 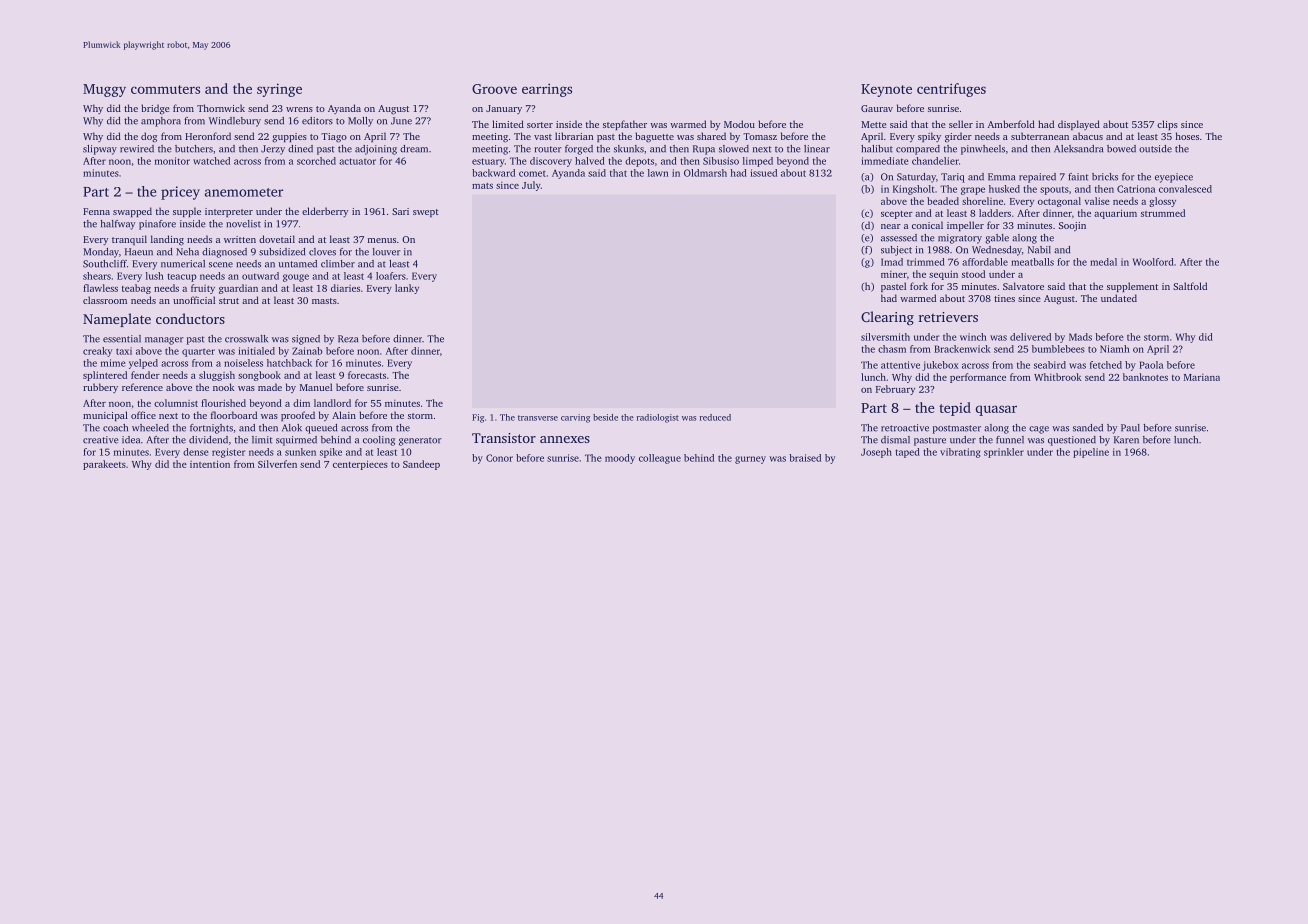 I want to click on centrifuges, so click(x=951, y=90).
